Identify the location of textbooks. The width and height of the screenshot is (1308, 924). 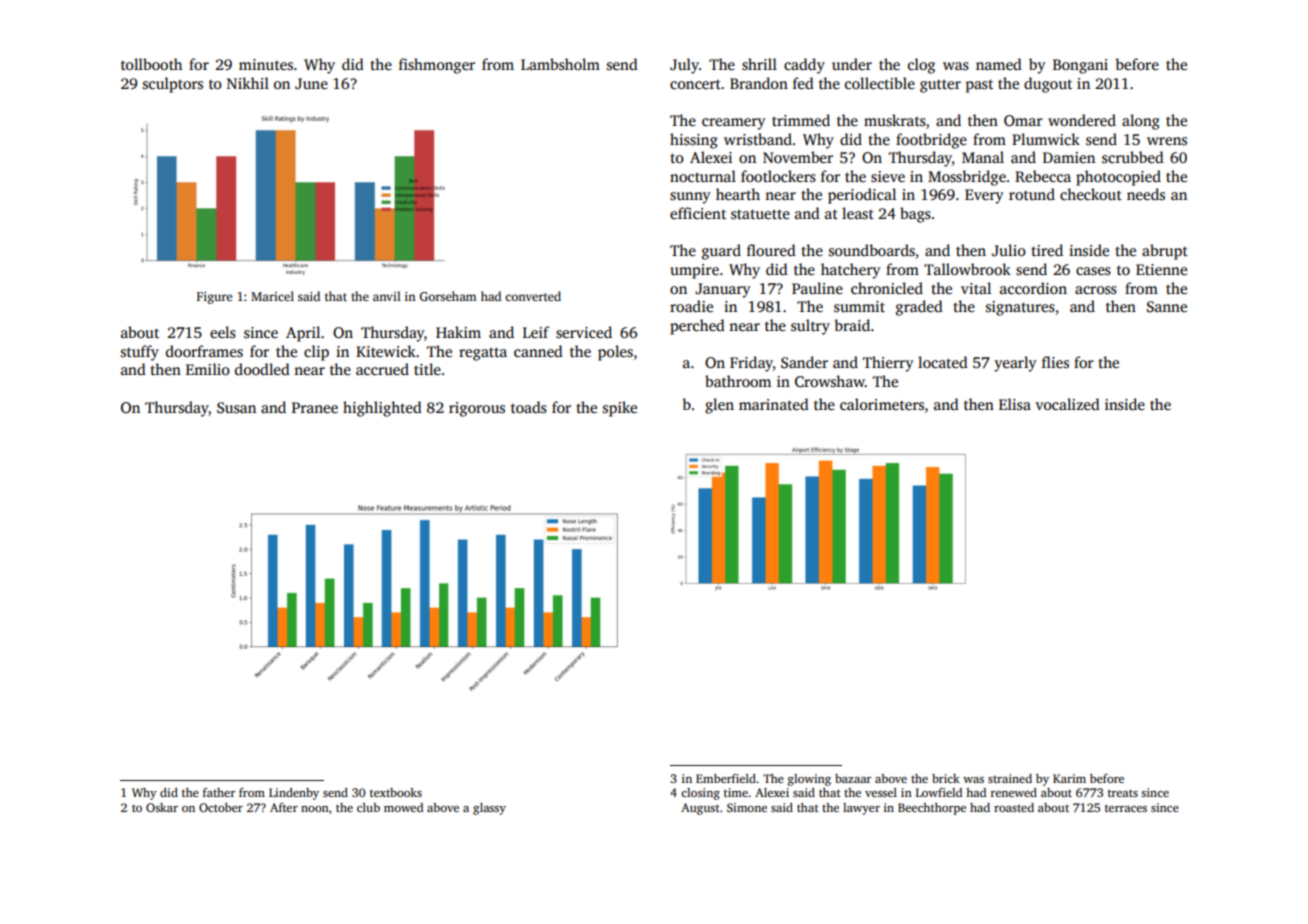
(396, 792).
